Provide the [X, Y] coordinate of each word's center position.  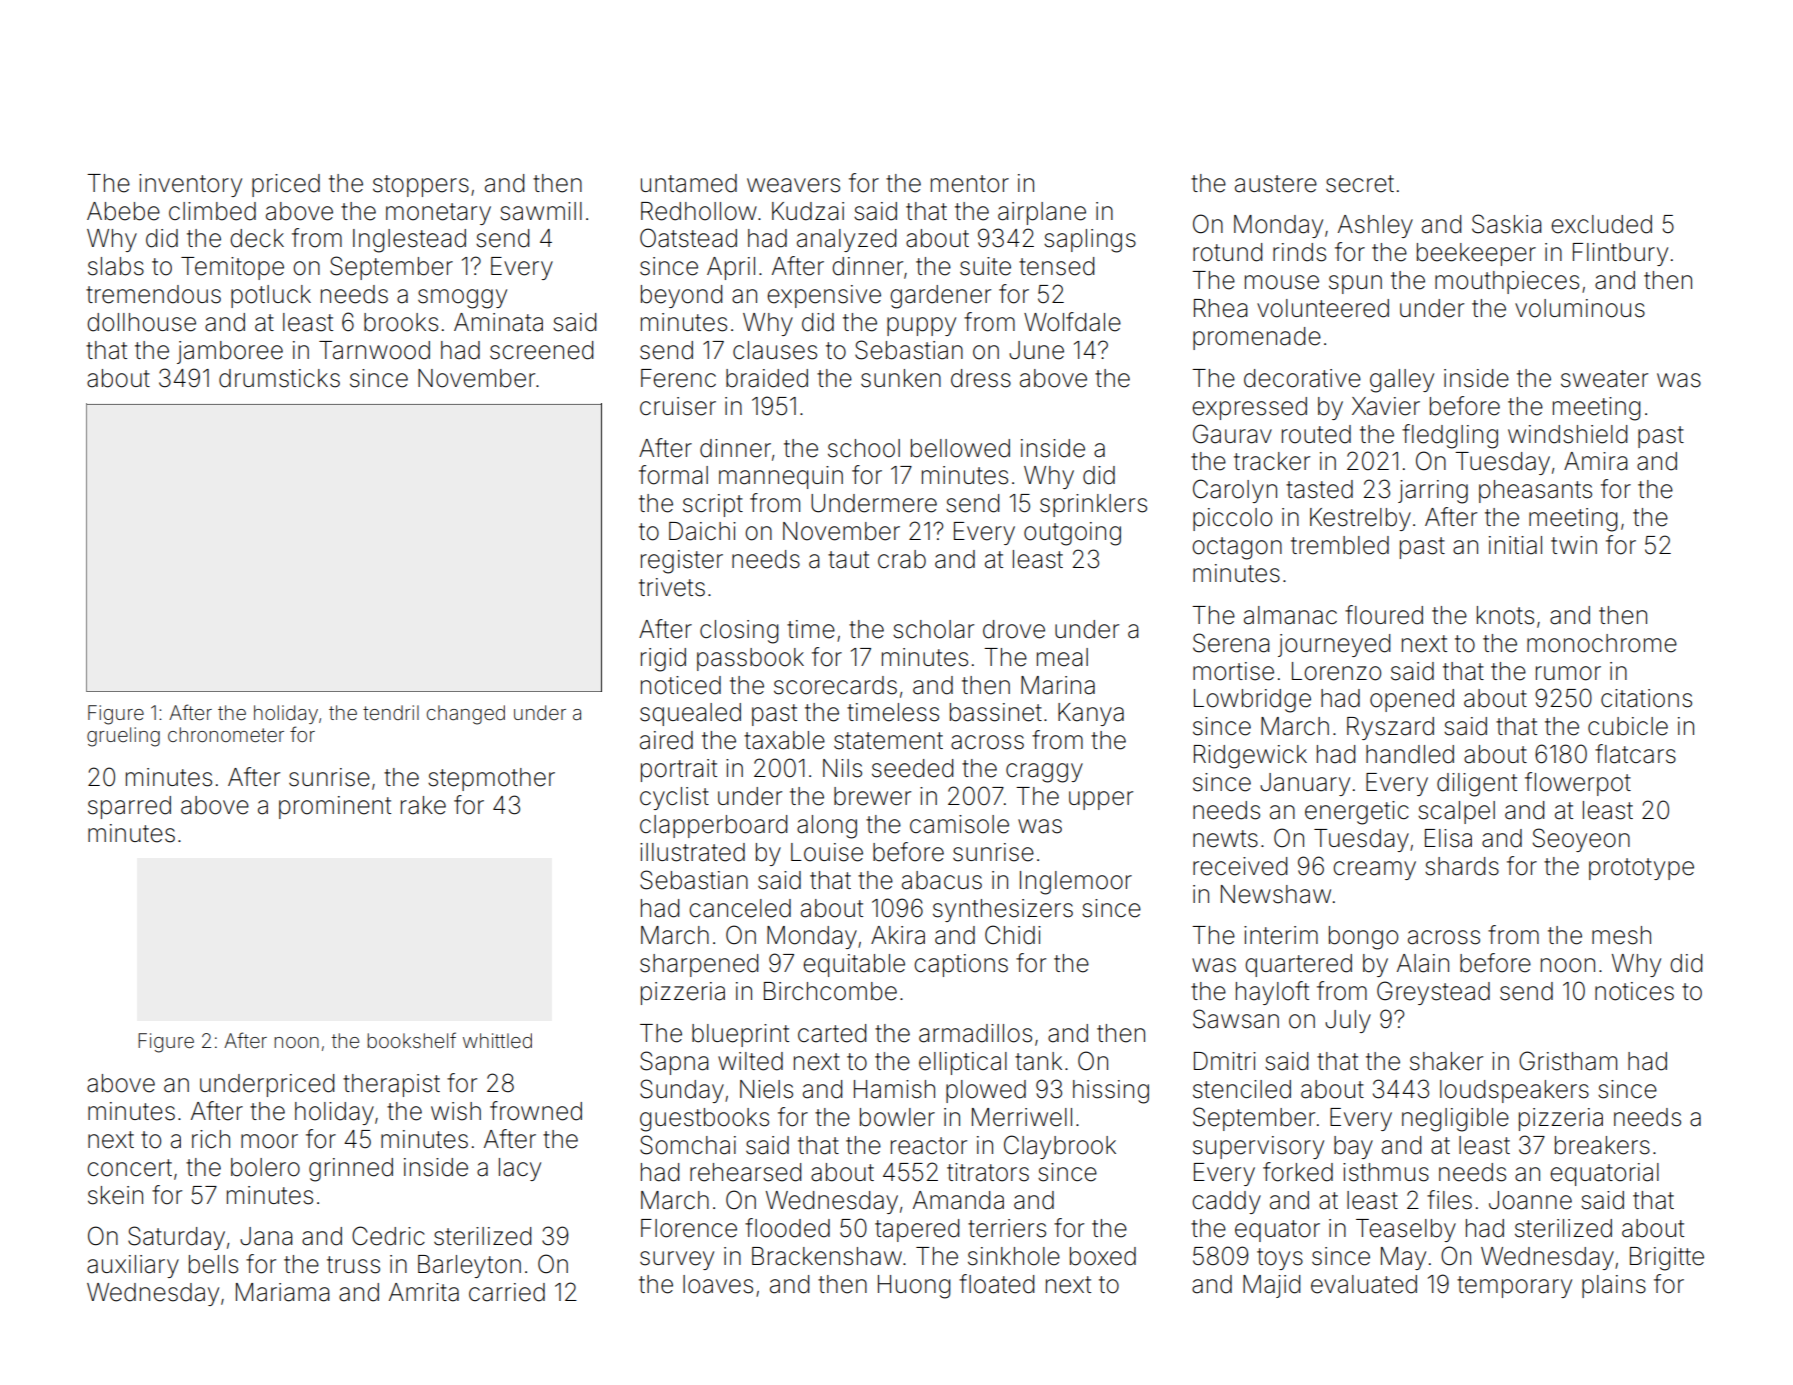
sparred [129, 807]
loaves [718, 1284]
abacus [942, 880]
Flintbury [1620, 254]
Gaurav [1232, 434]
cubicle [1628, 726]
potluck [271, 296]
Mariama [282, 1292]
